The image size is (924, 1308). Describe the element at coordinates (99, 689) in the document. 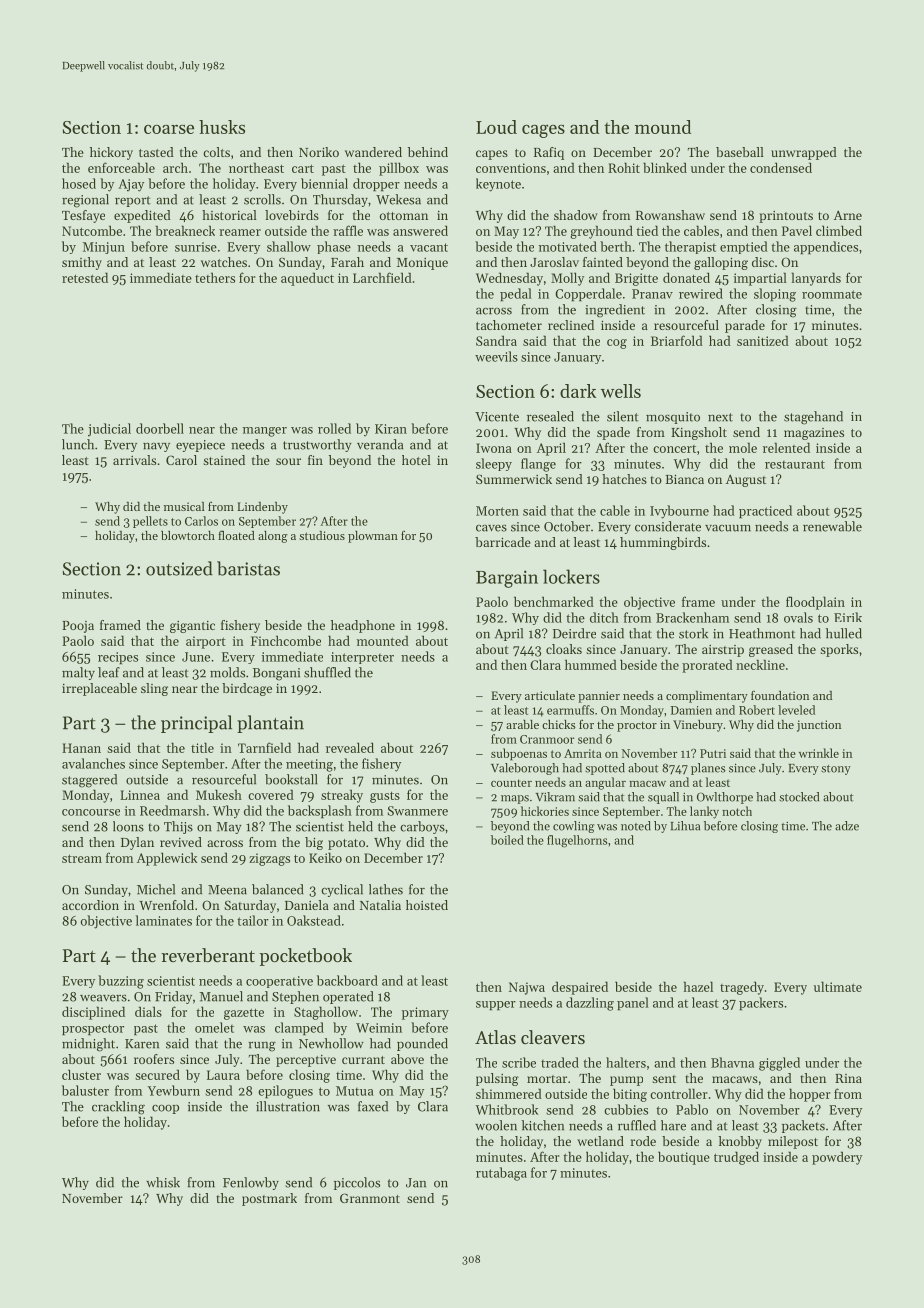

I see `irreplaceable` at that location.
